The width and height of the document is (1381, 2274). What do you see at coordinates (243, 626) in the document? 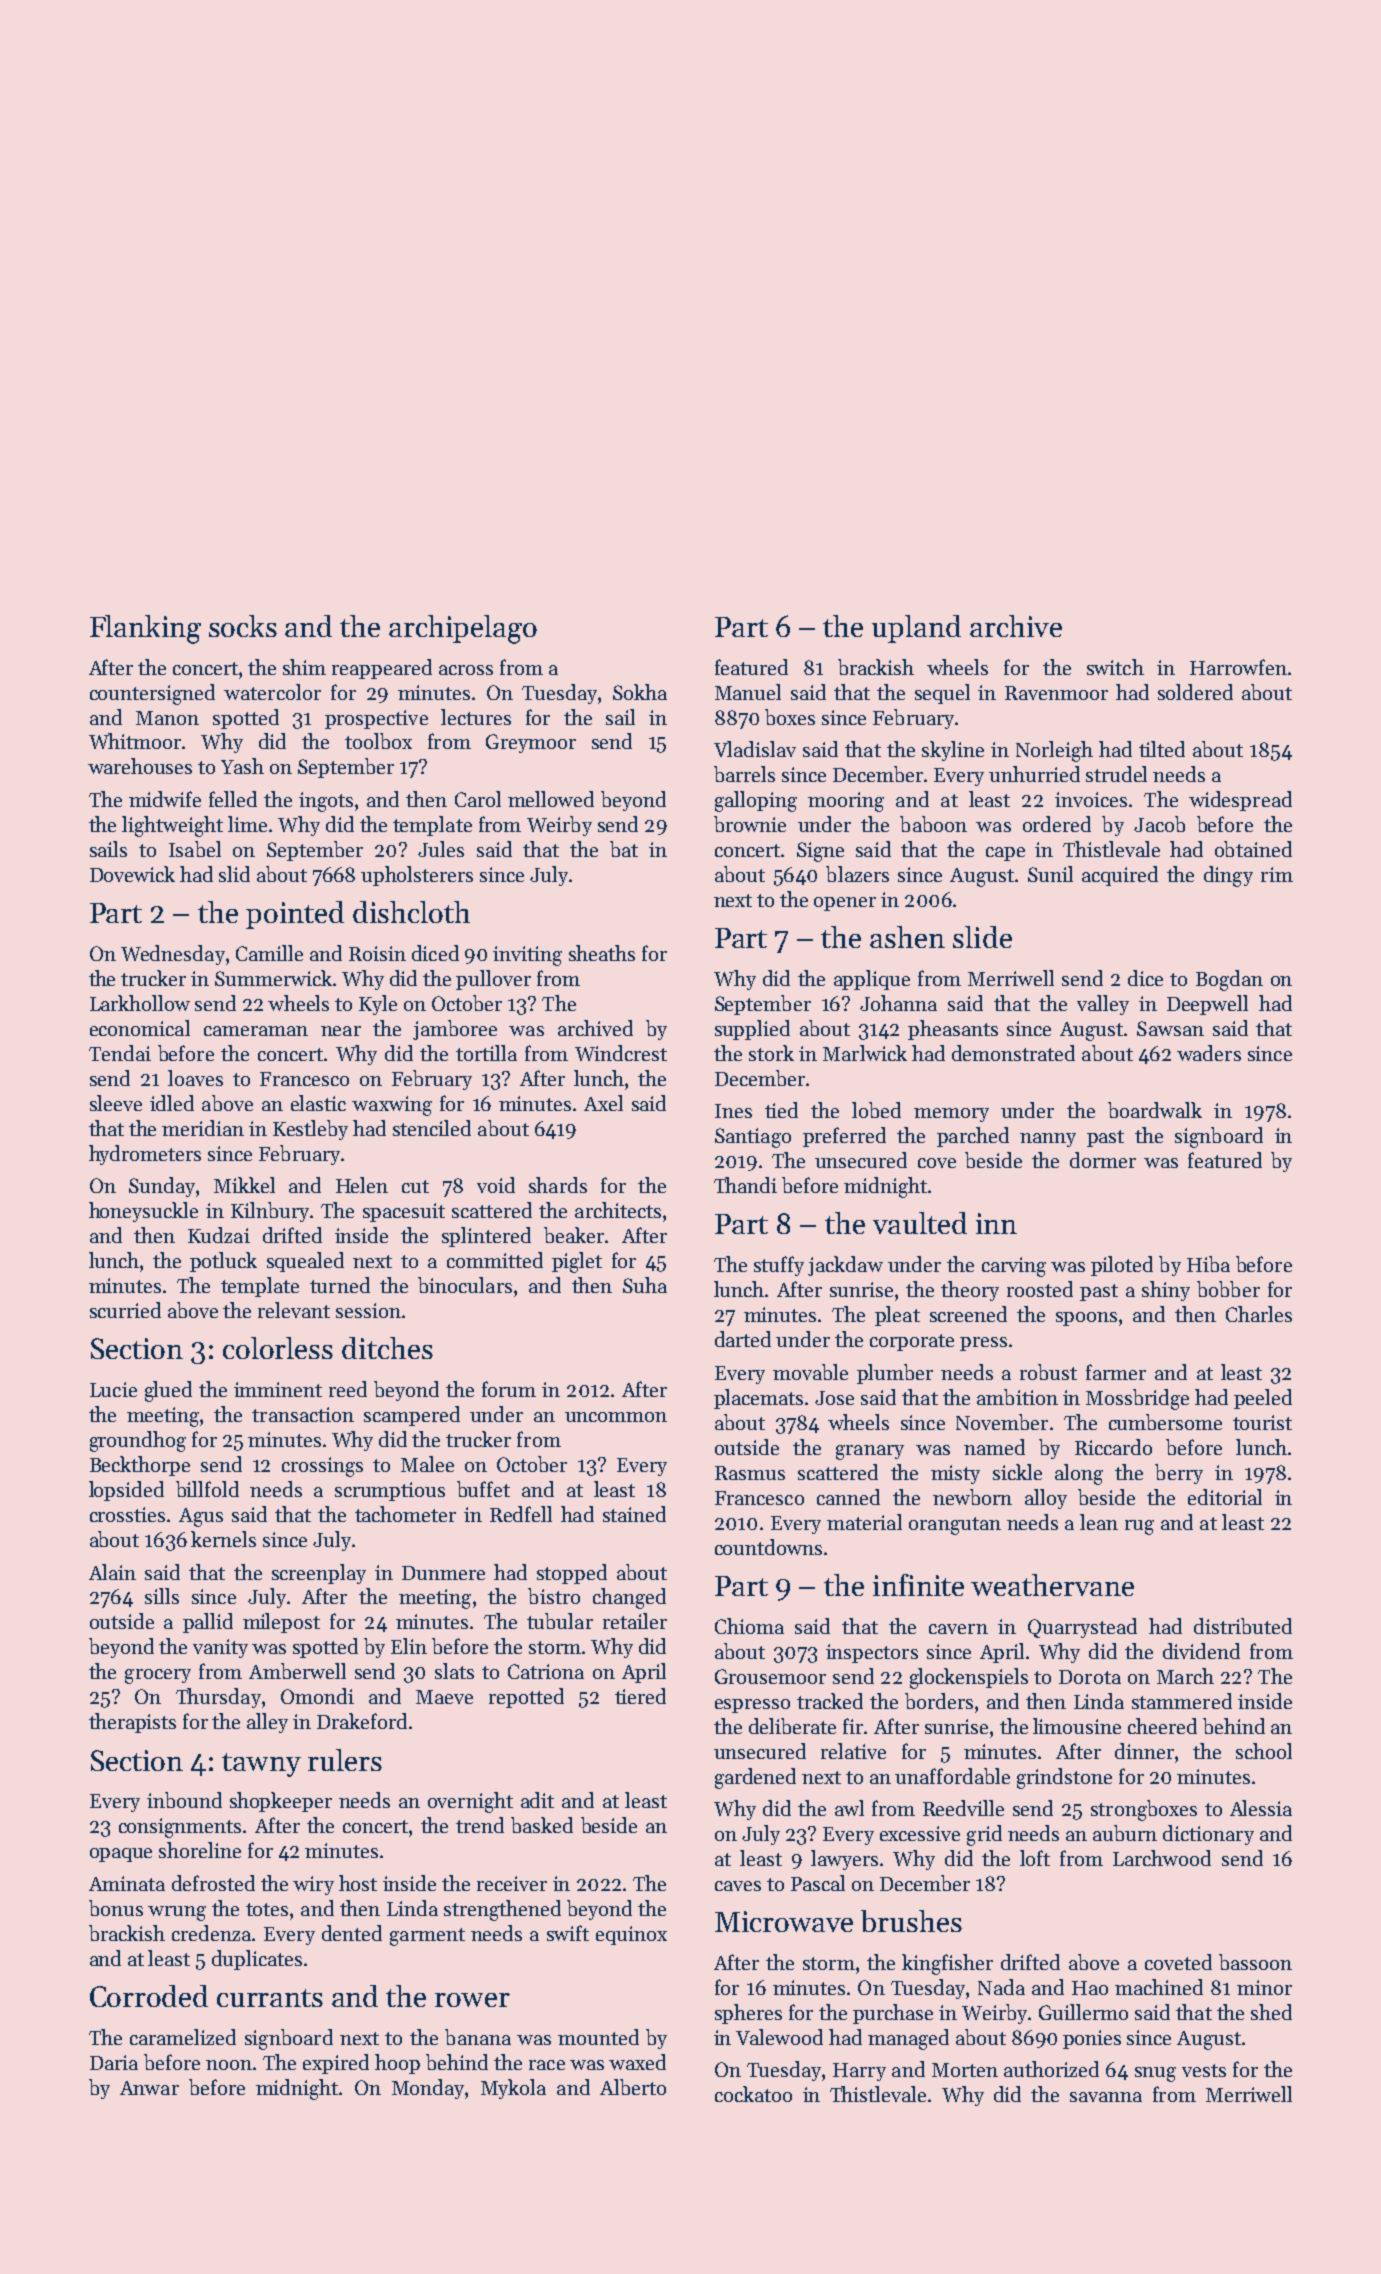
I see `socks` at bounding box center [243, 626].
